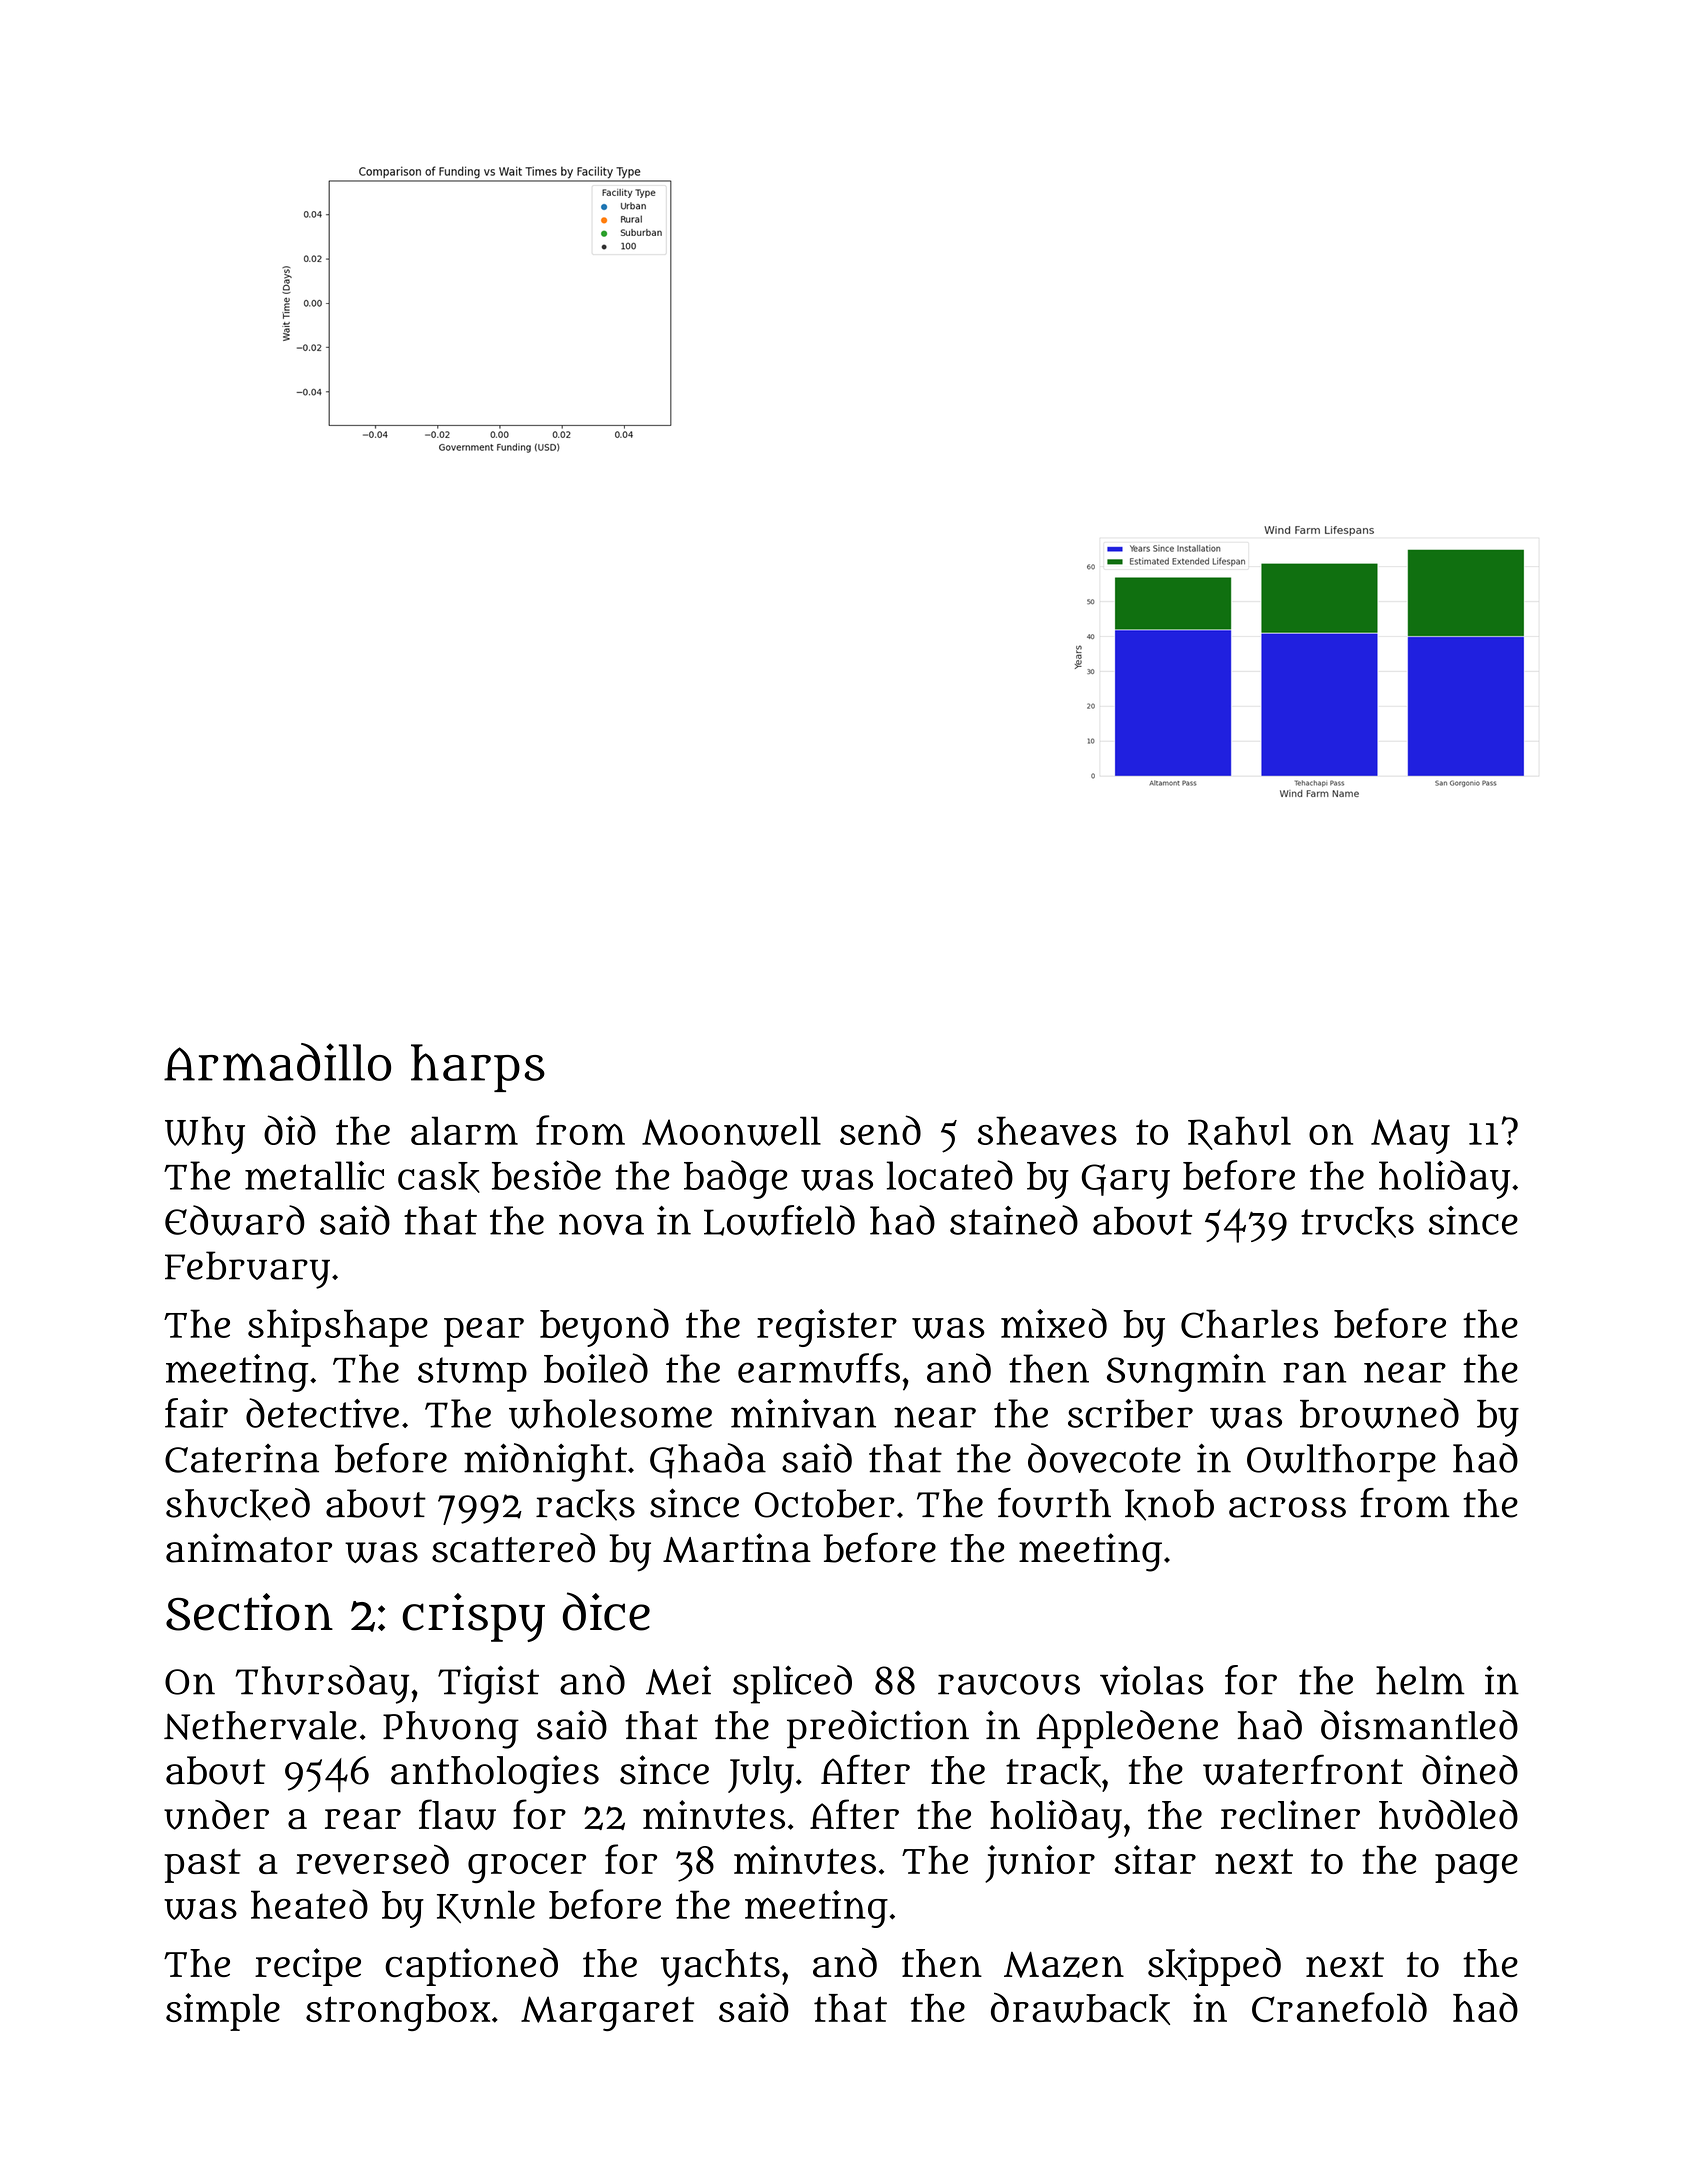 The image size is (1683, 2178). Describe the element at coordinates (488, 1684) in the screenshot. I see `Tigist` at that location.
